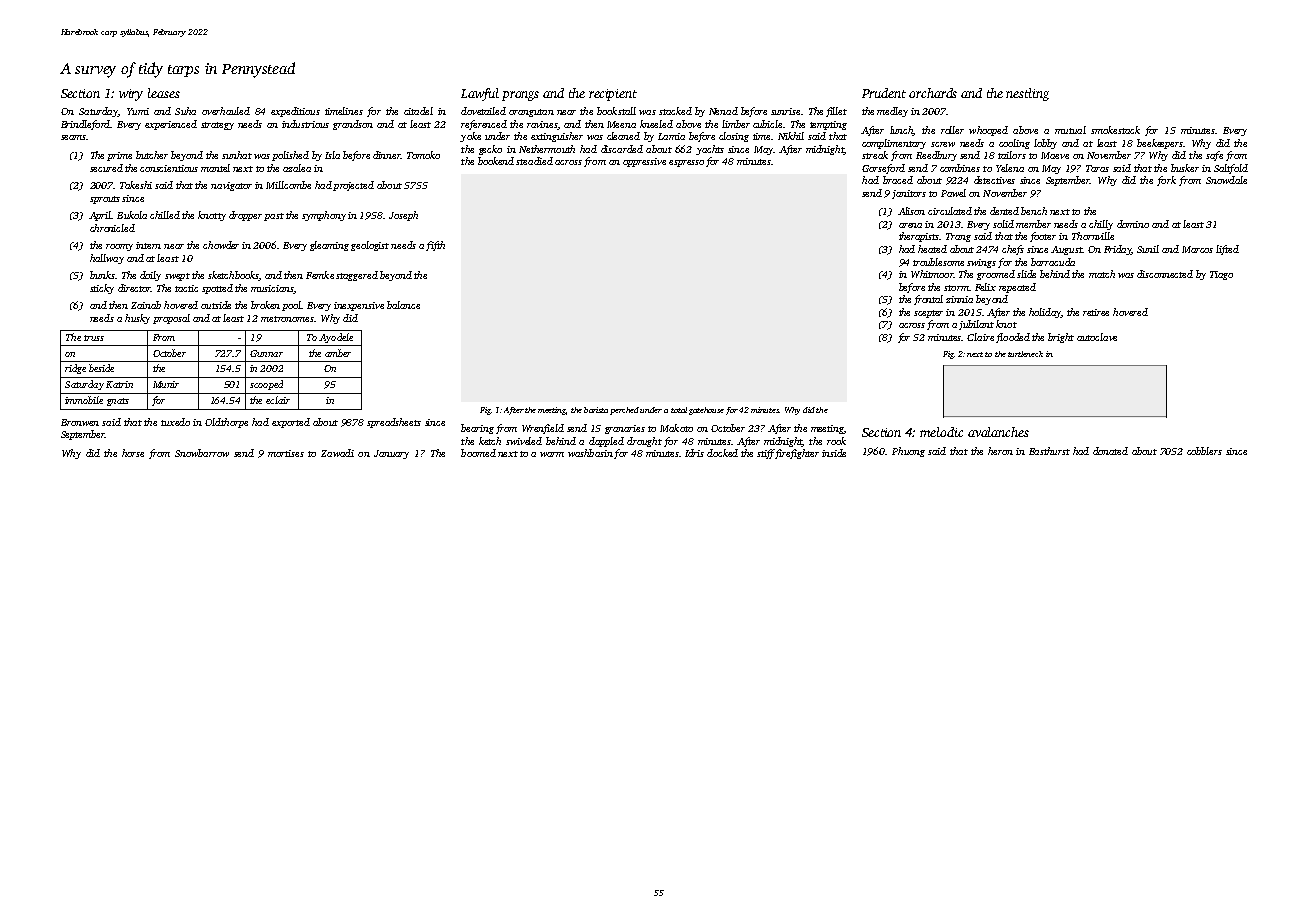 The image size is (1308, 924). I want to click on recipient, so click(613, 95).
